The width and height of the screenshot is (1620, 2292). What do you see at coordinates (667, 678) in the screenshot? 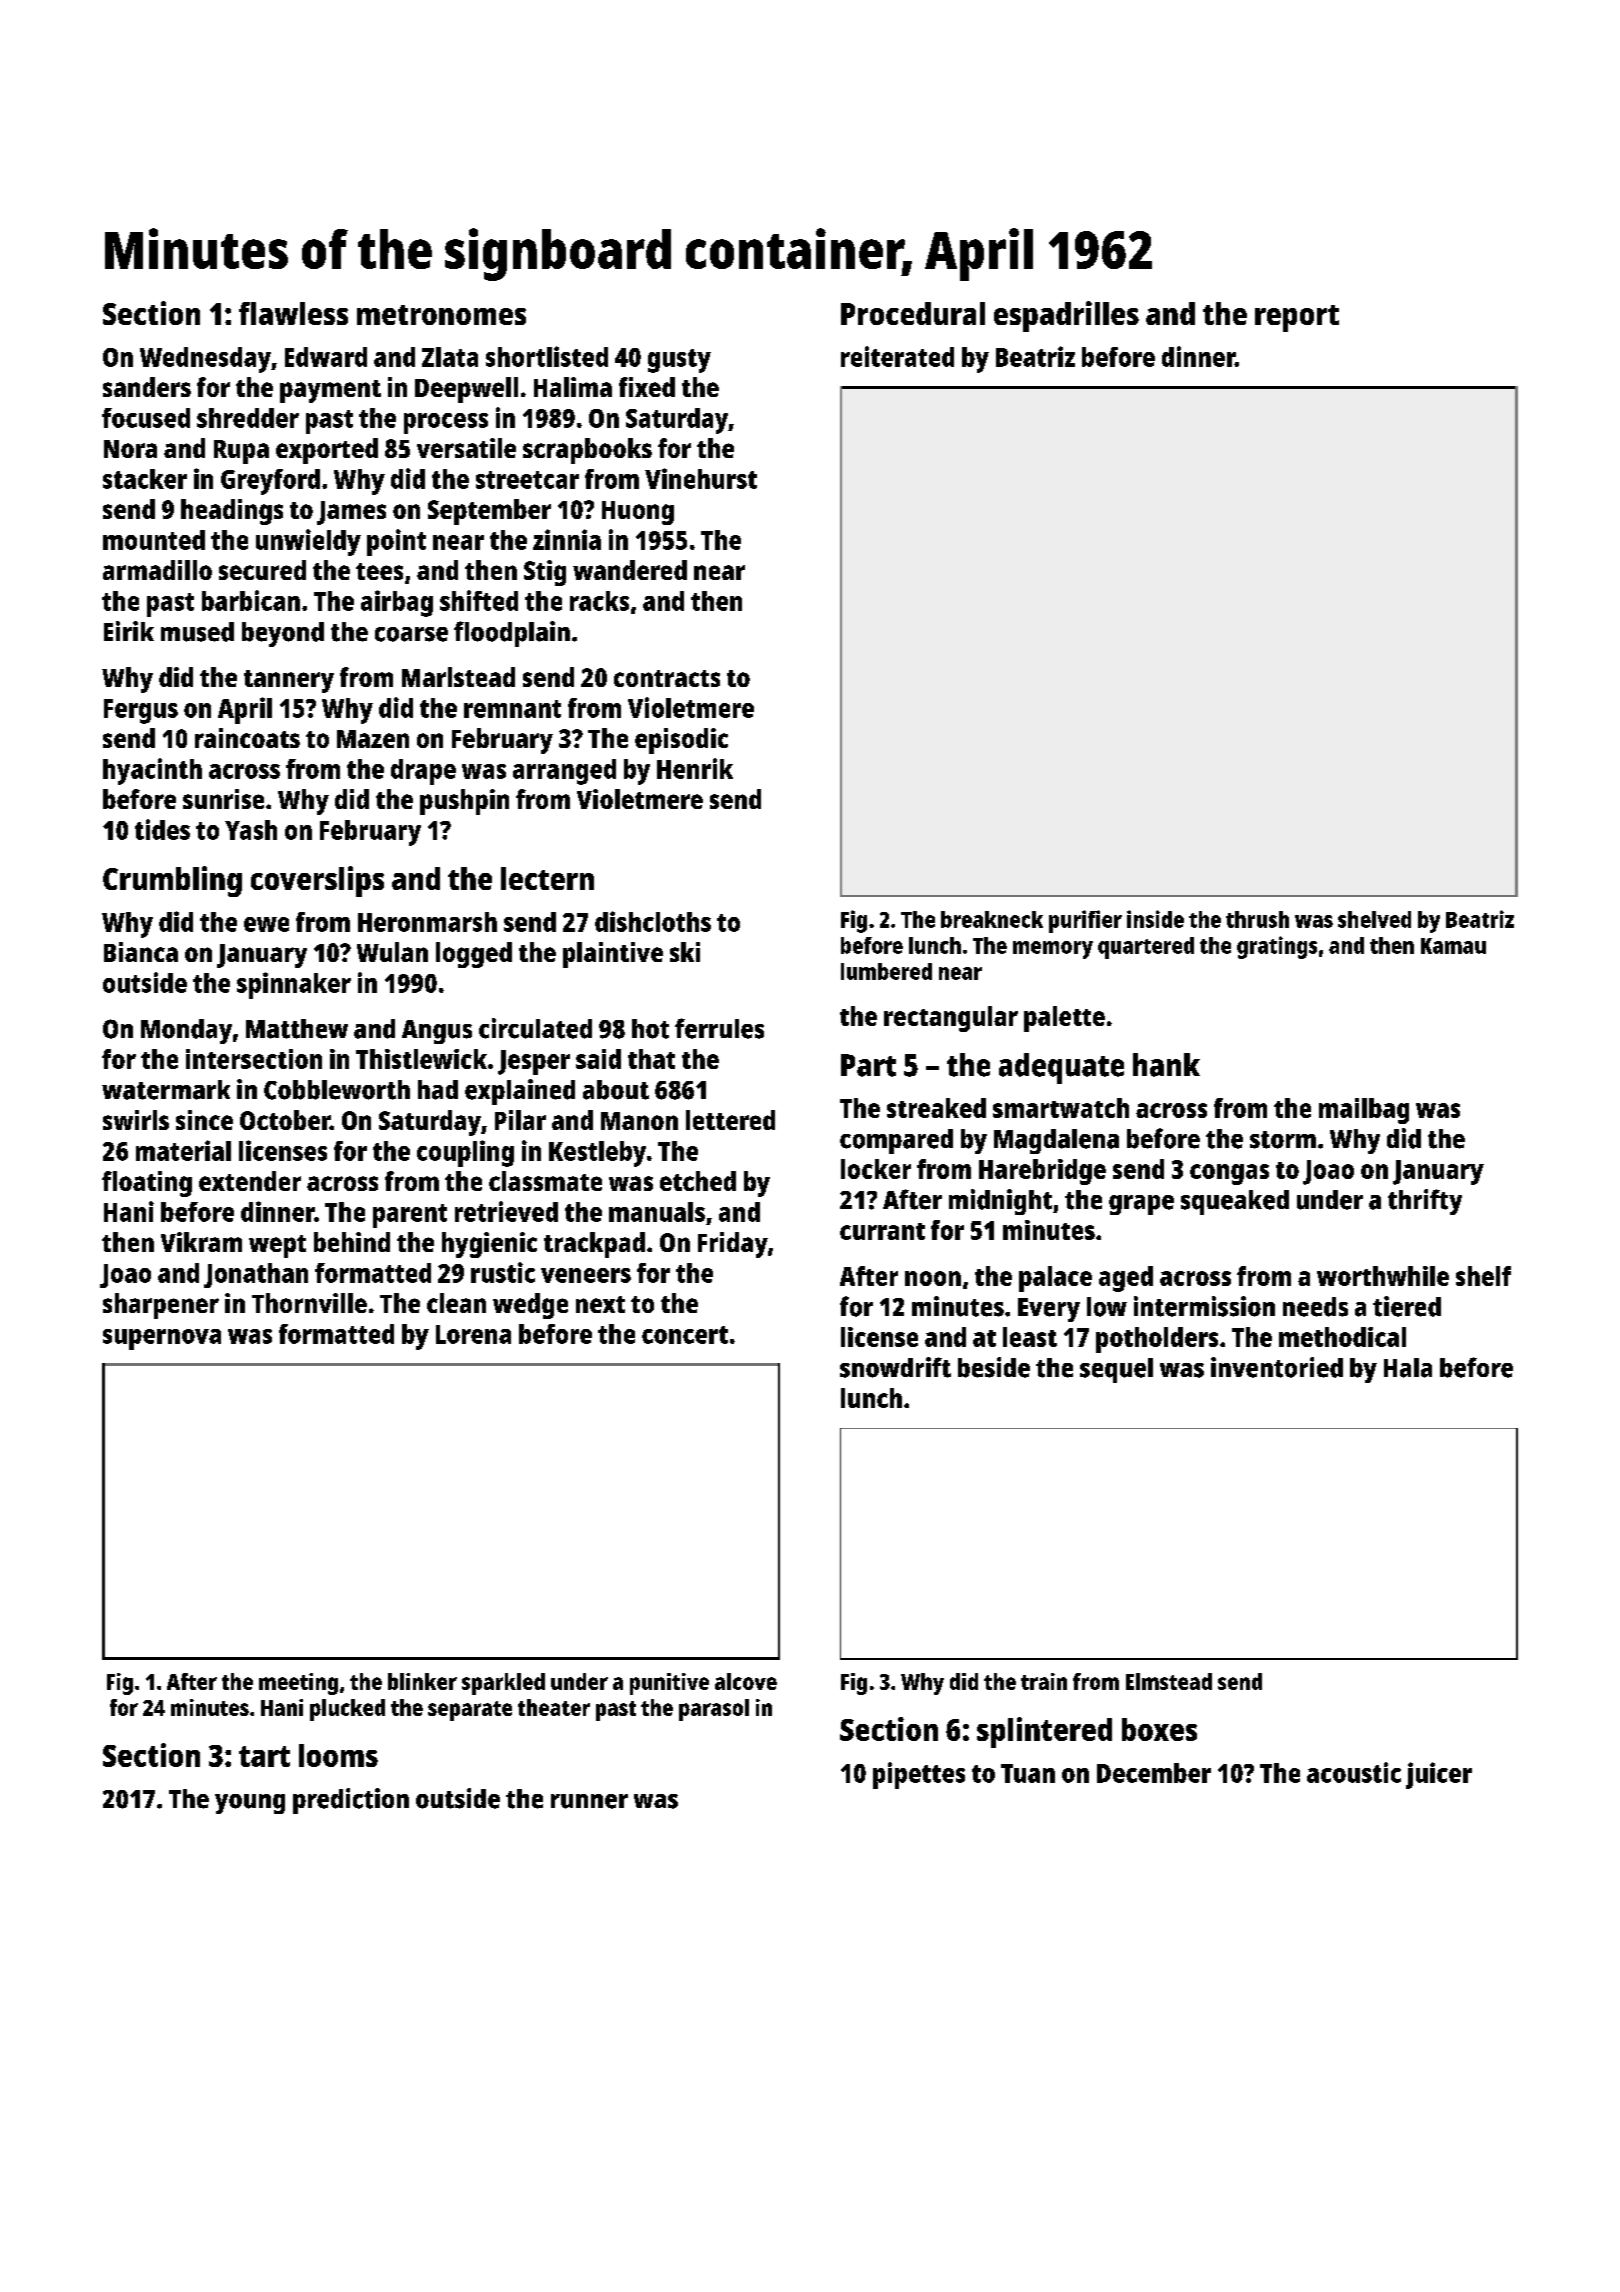
I see `contracts` at bounding box center [667, 678].
